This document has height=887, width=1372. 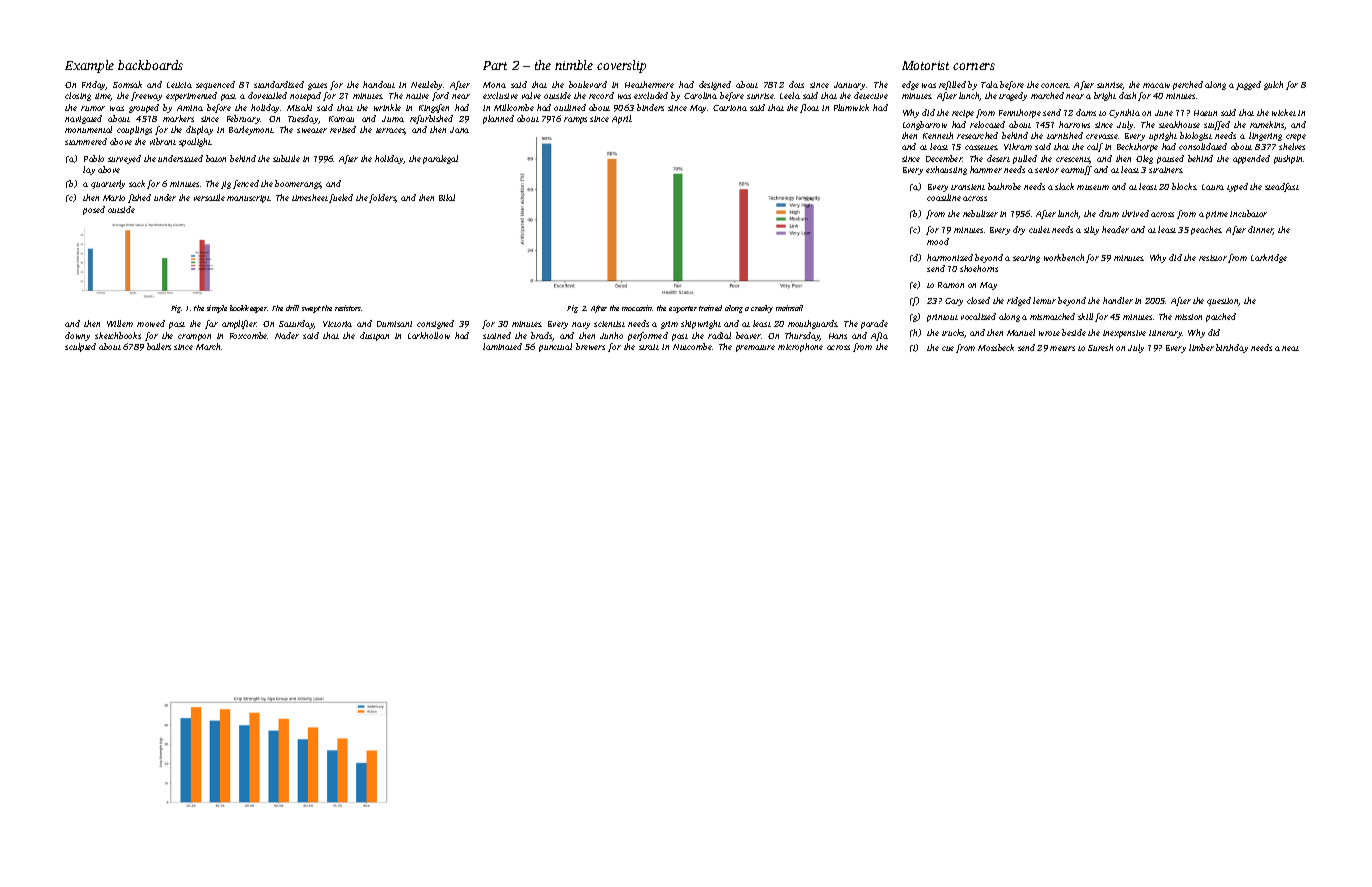 I want to click on detective, so click(x=871, y=95).
